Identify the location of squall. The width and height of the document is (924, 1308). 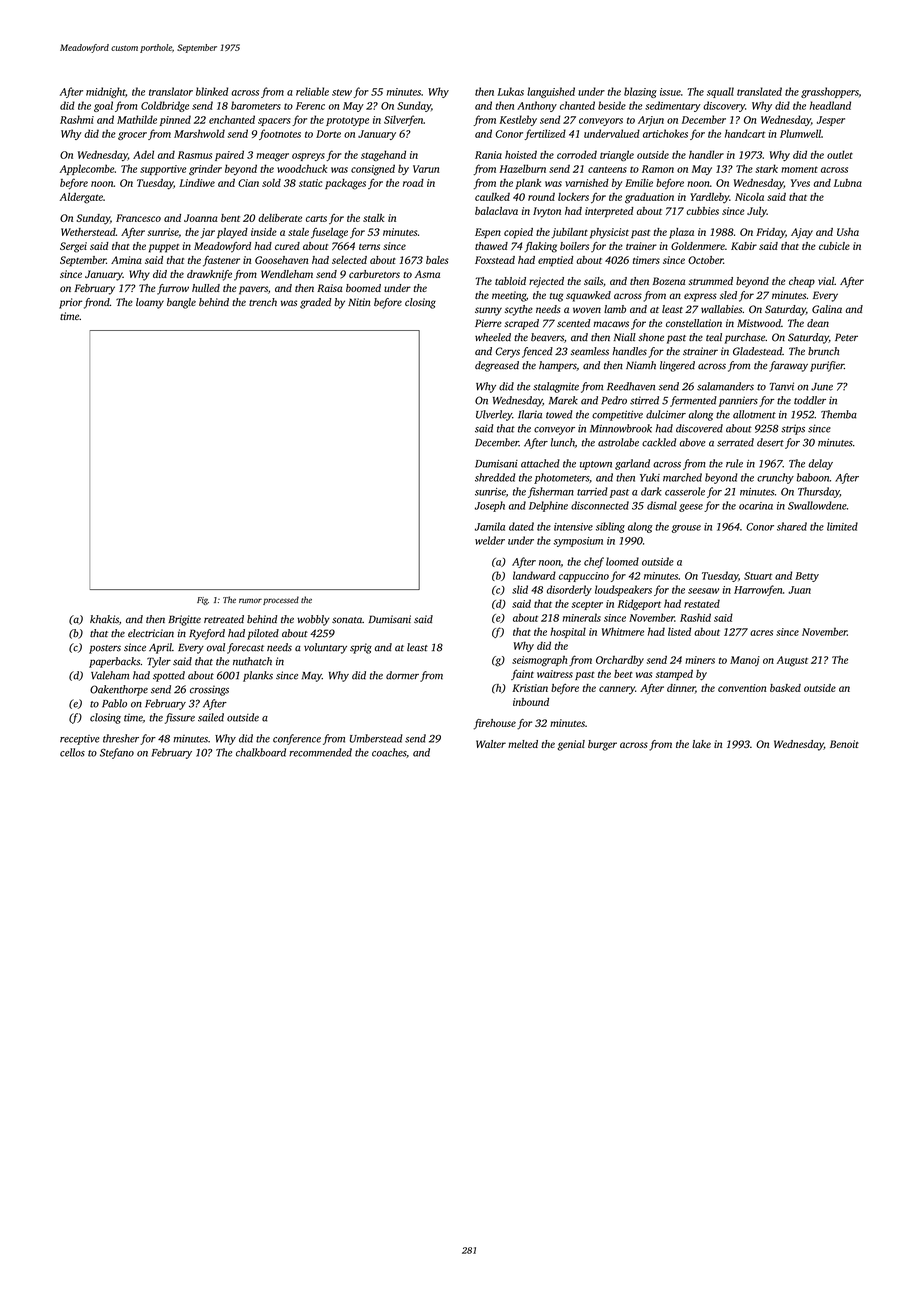
(720, 92).
